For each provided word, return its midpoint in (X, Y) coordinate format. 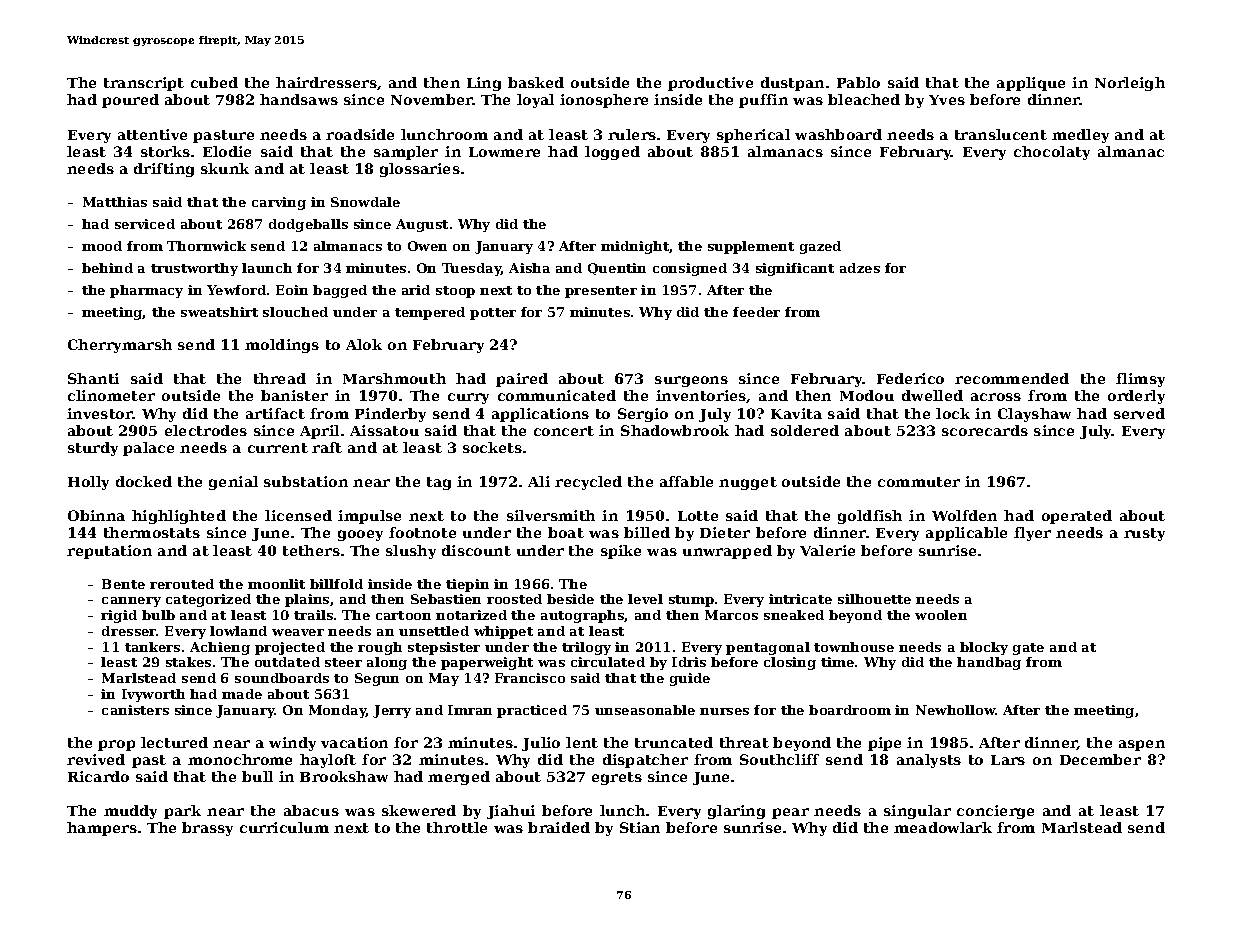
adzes (860, 268)
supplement (751, 247)
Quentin (617, 269)
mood (102, 246)
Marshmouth (394, 378)
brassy (207, 829)
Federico (910, 378)
